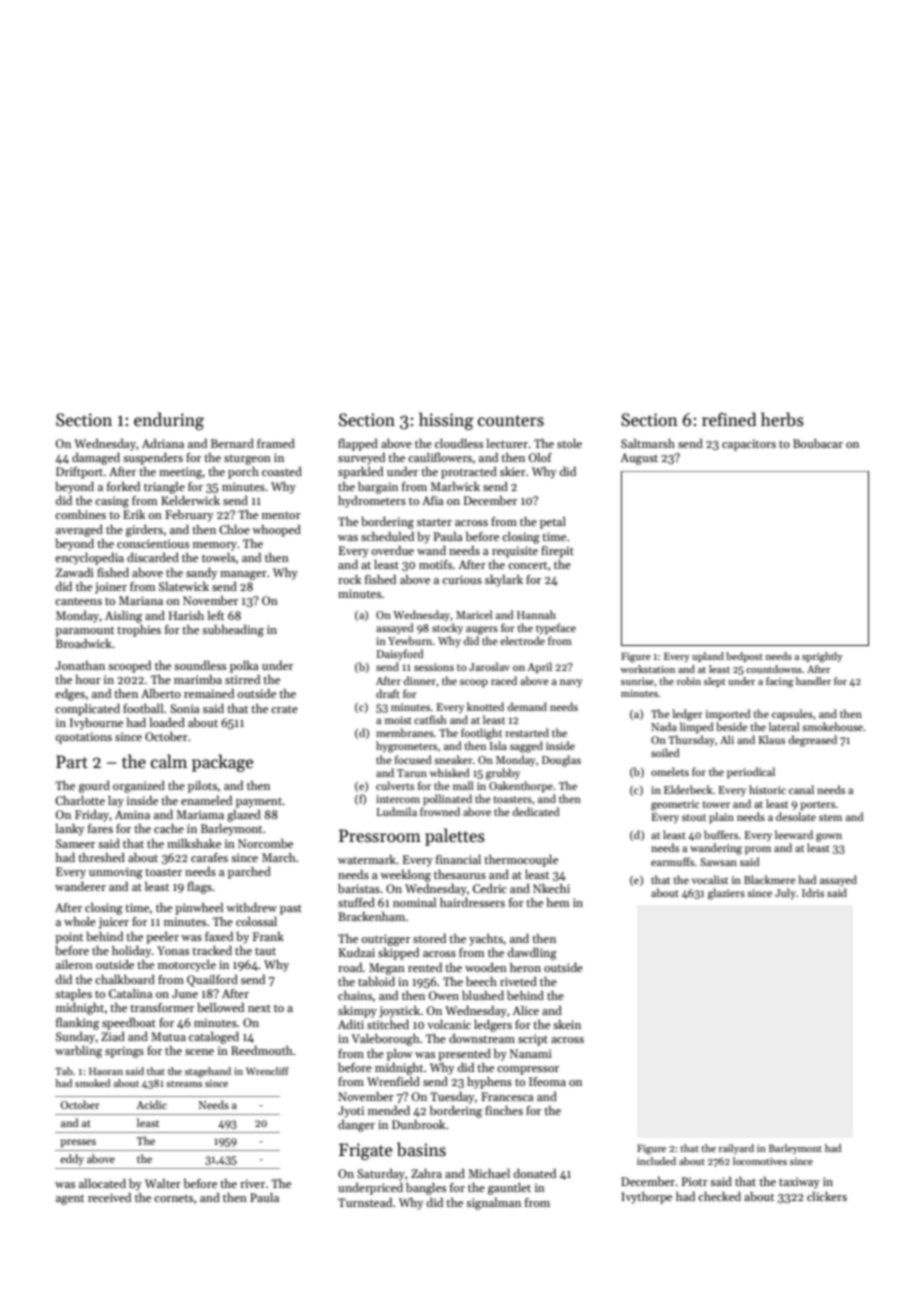 Image resolution: width=924 pixels, height=1308 pixels. What do you see at coordinates (365, 1202) in the image?
I see `Turnstead` at bounding box center [365, 1202].
